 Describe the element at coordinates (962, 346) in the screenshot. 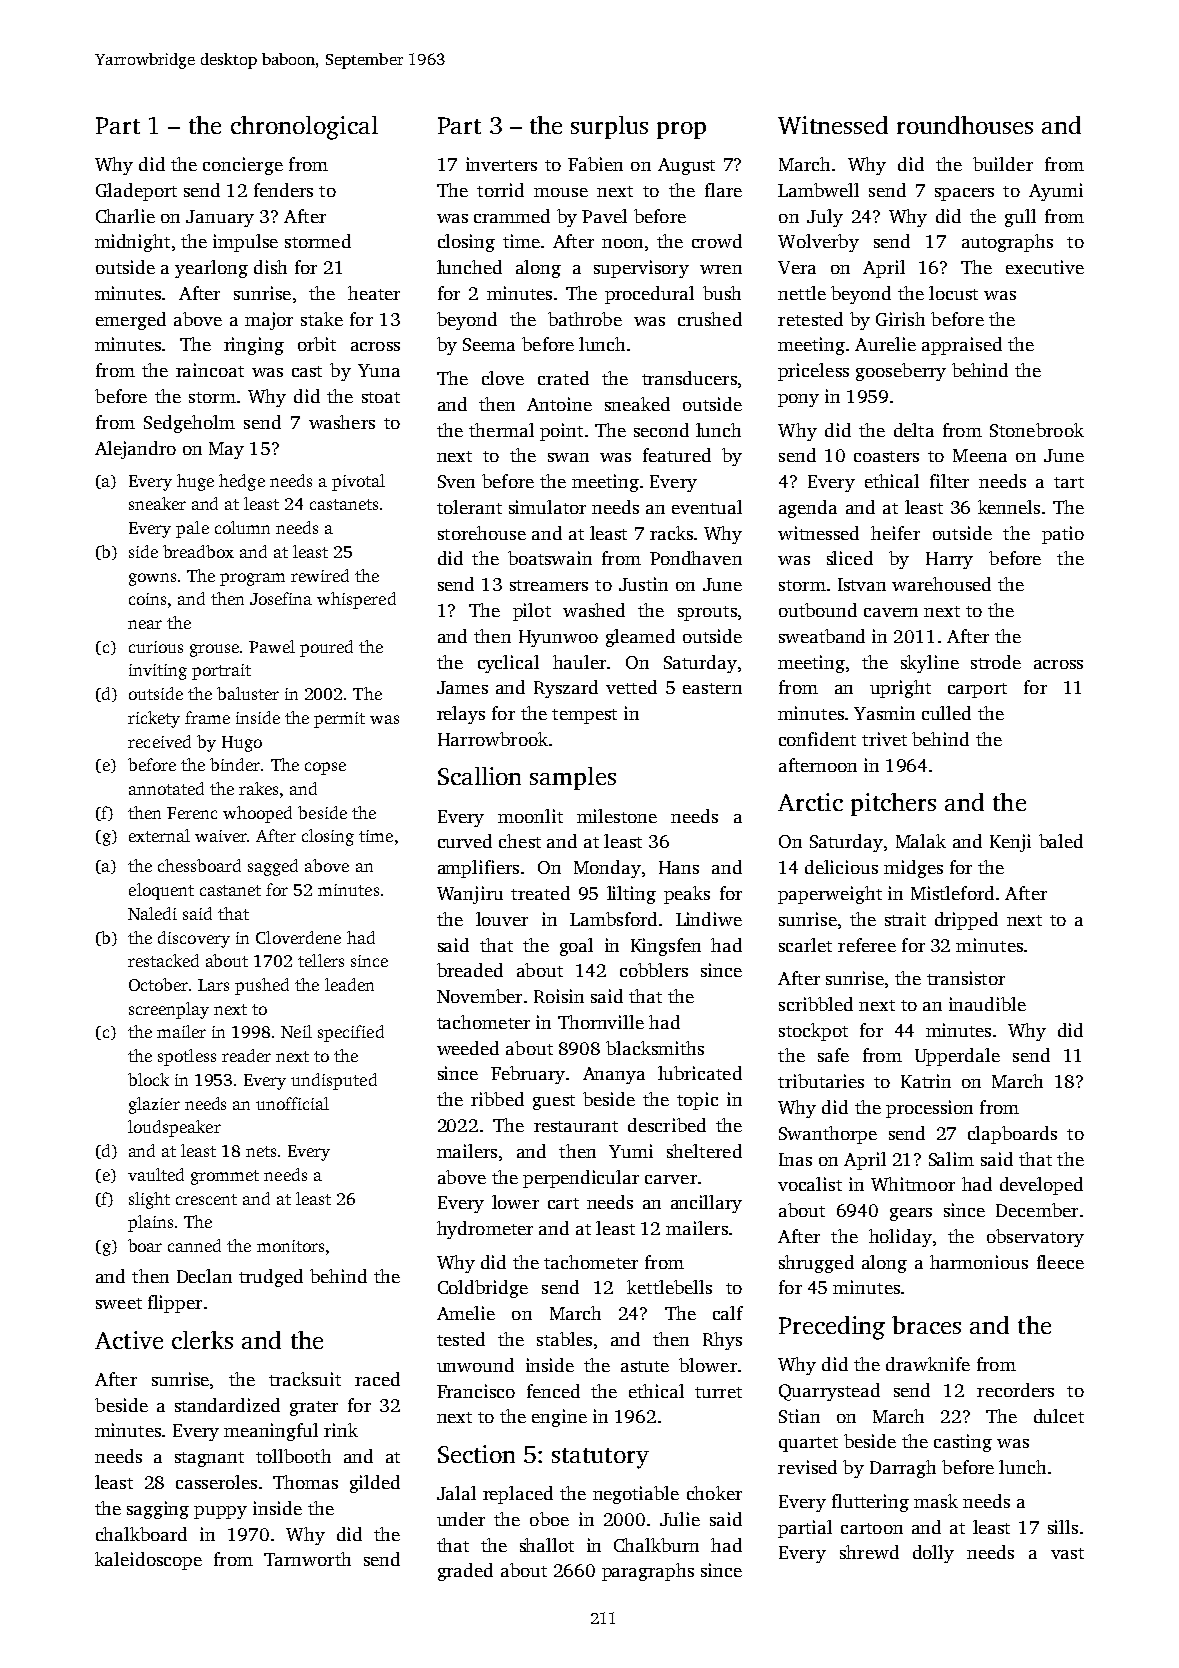

I see `appraised` at that location.
